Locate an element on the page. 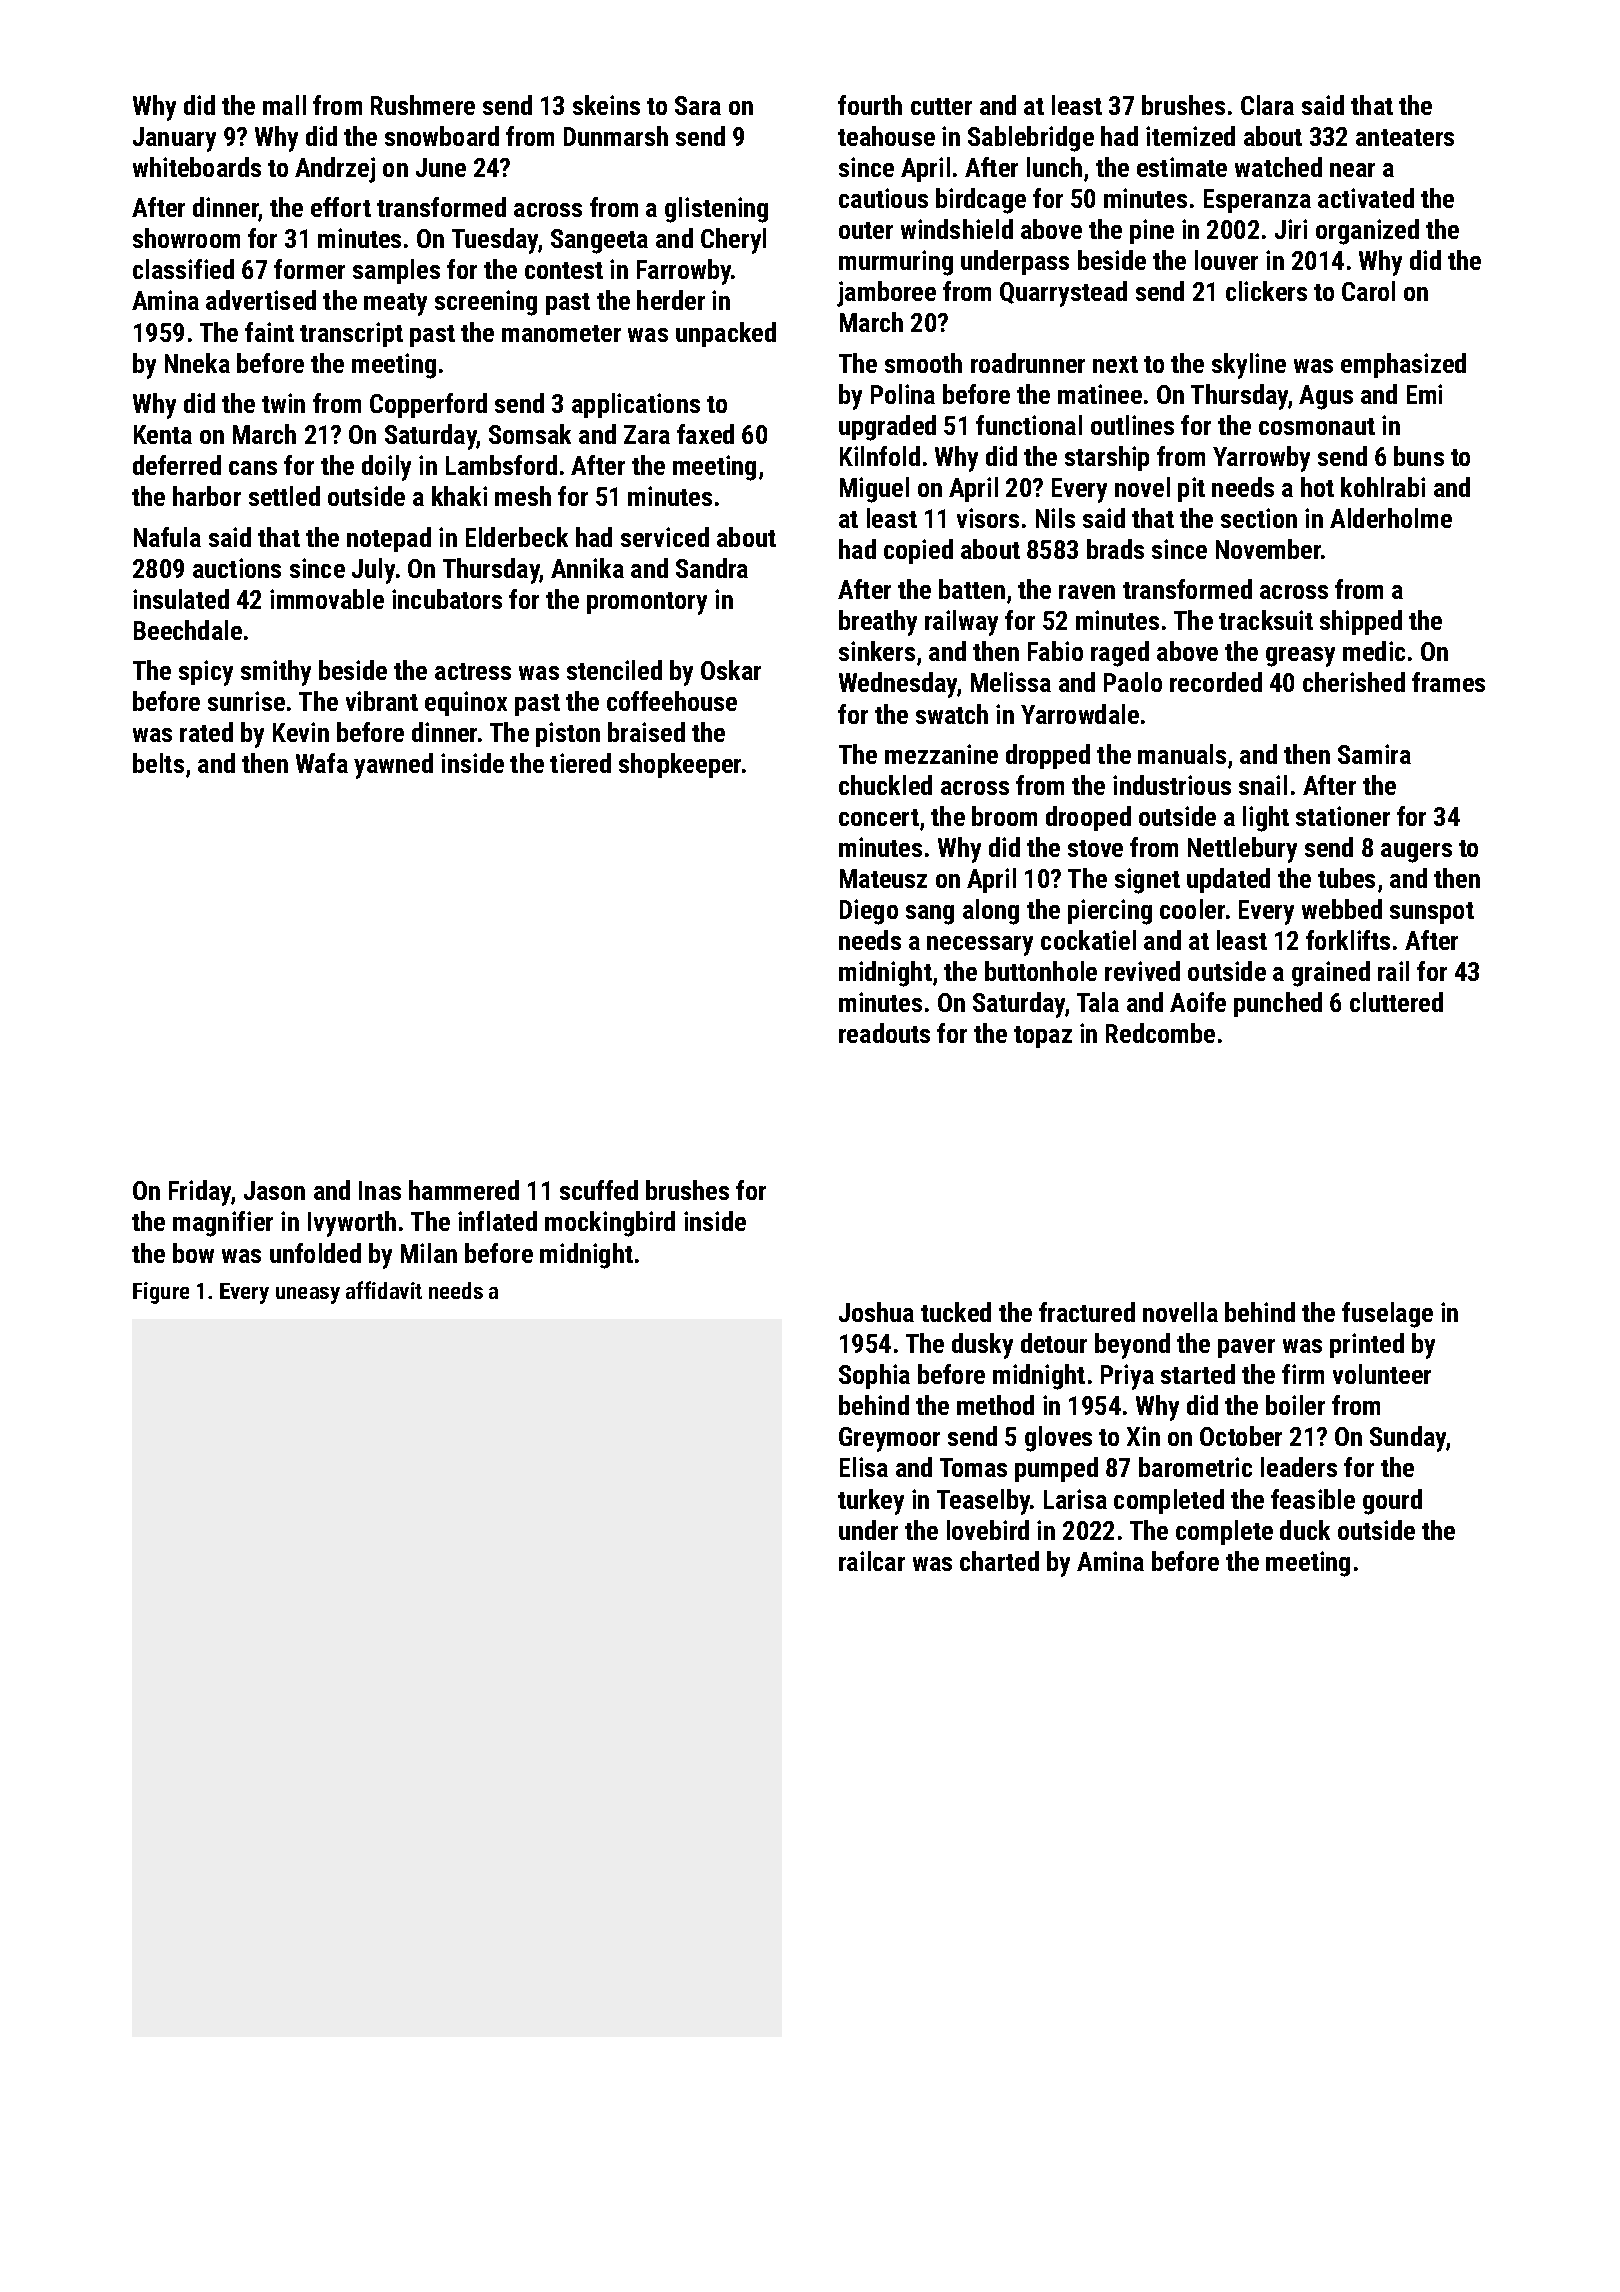  sunspot is located at coordinates (1432, 913).
